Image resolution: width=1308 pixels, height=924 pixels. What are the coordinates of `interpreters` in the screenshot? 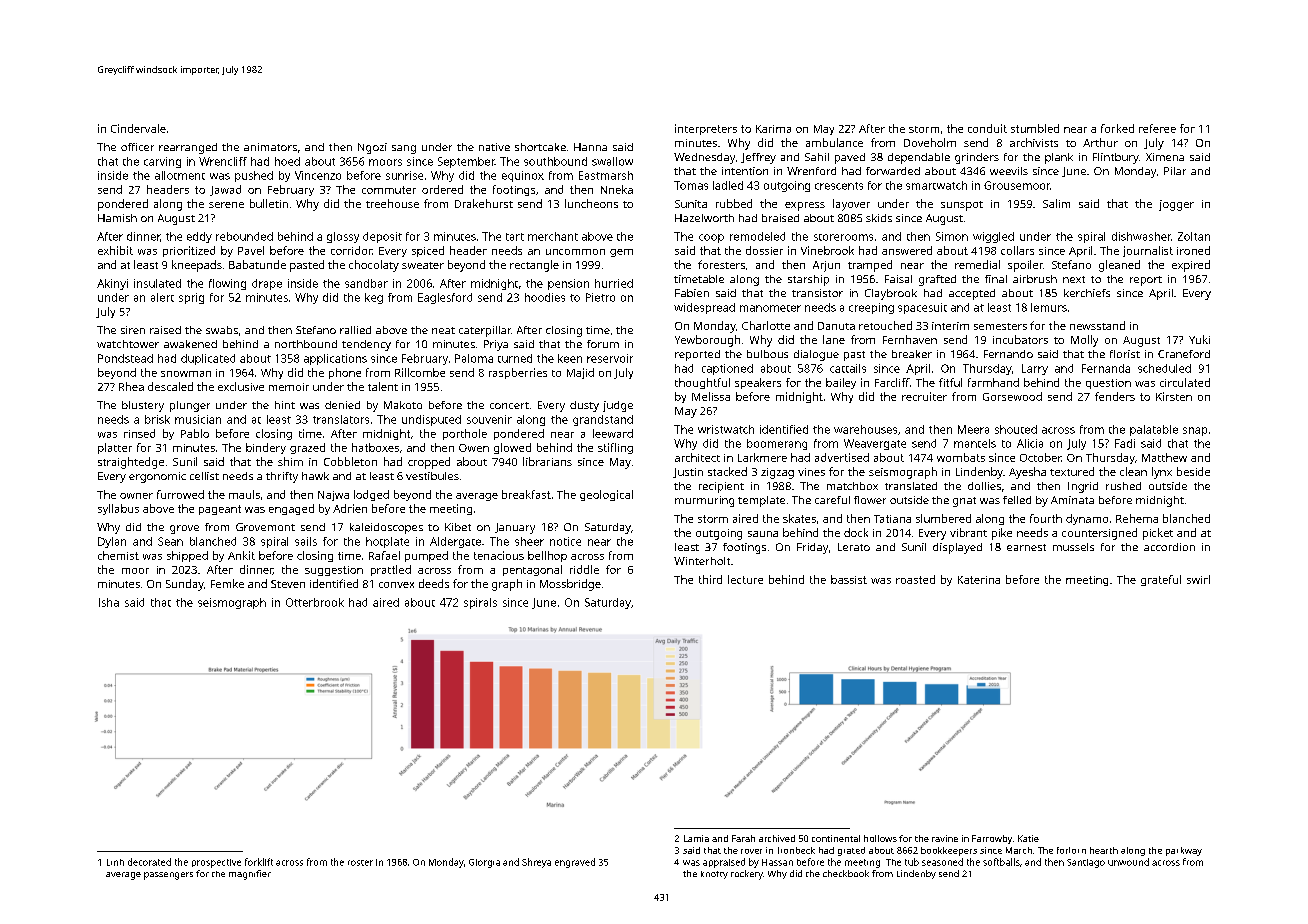 It's located at (706, 129).
